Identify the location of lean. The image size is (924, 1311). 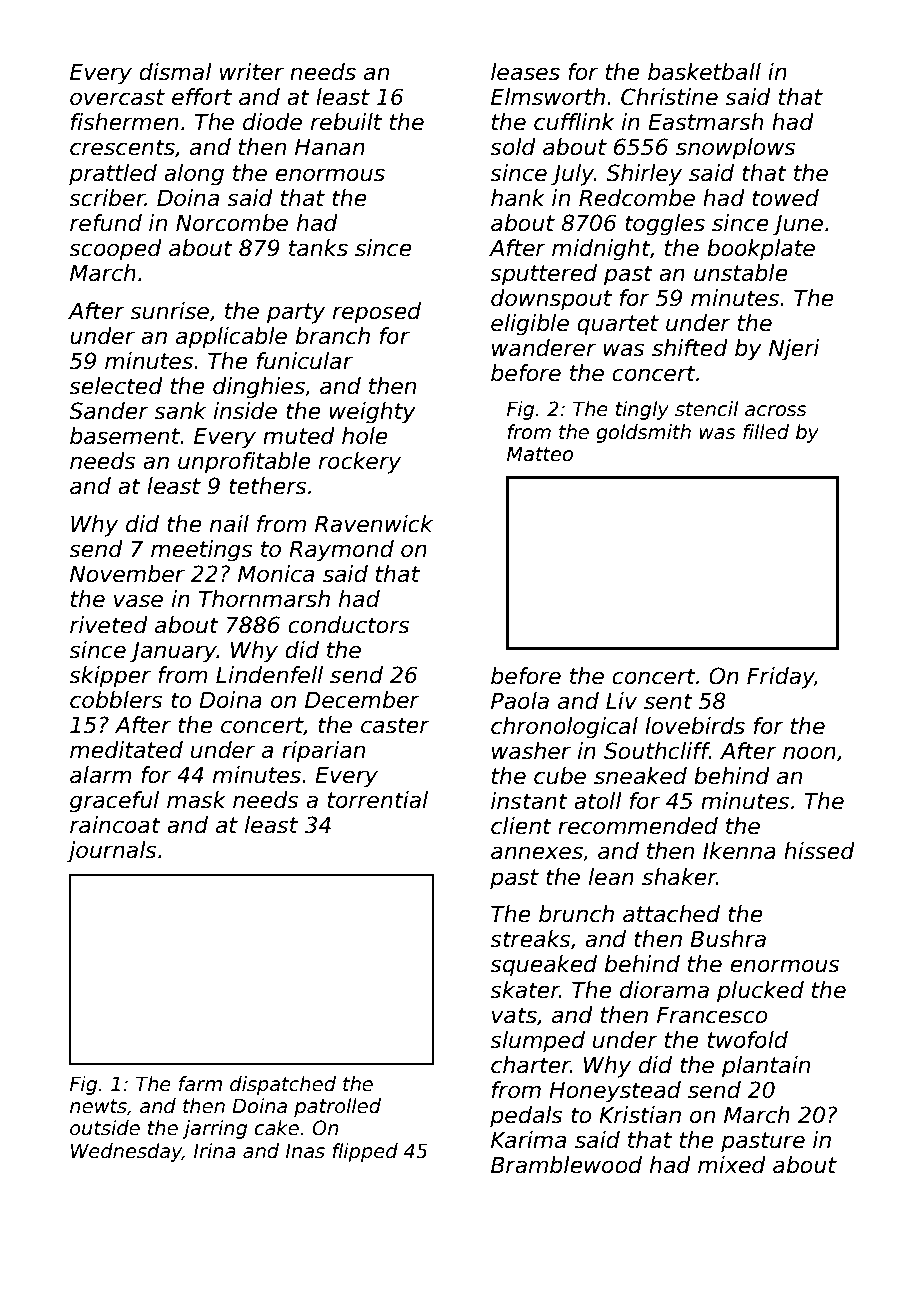
(611, 877).
